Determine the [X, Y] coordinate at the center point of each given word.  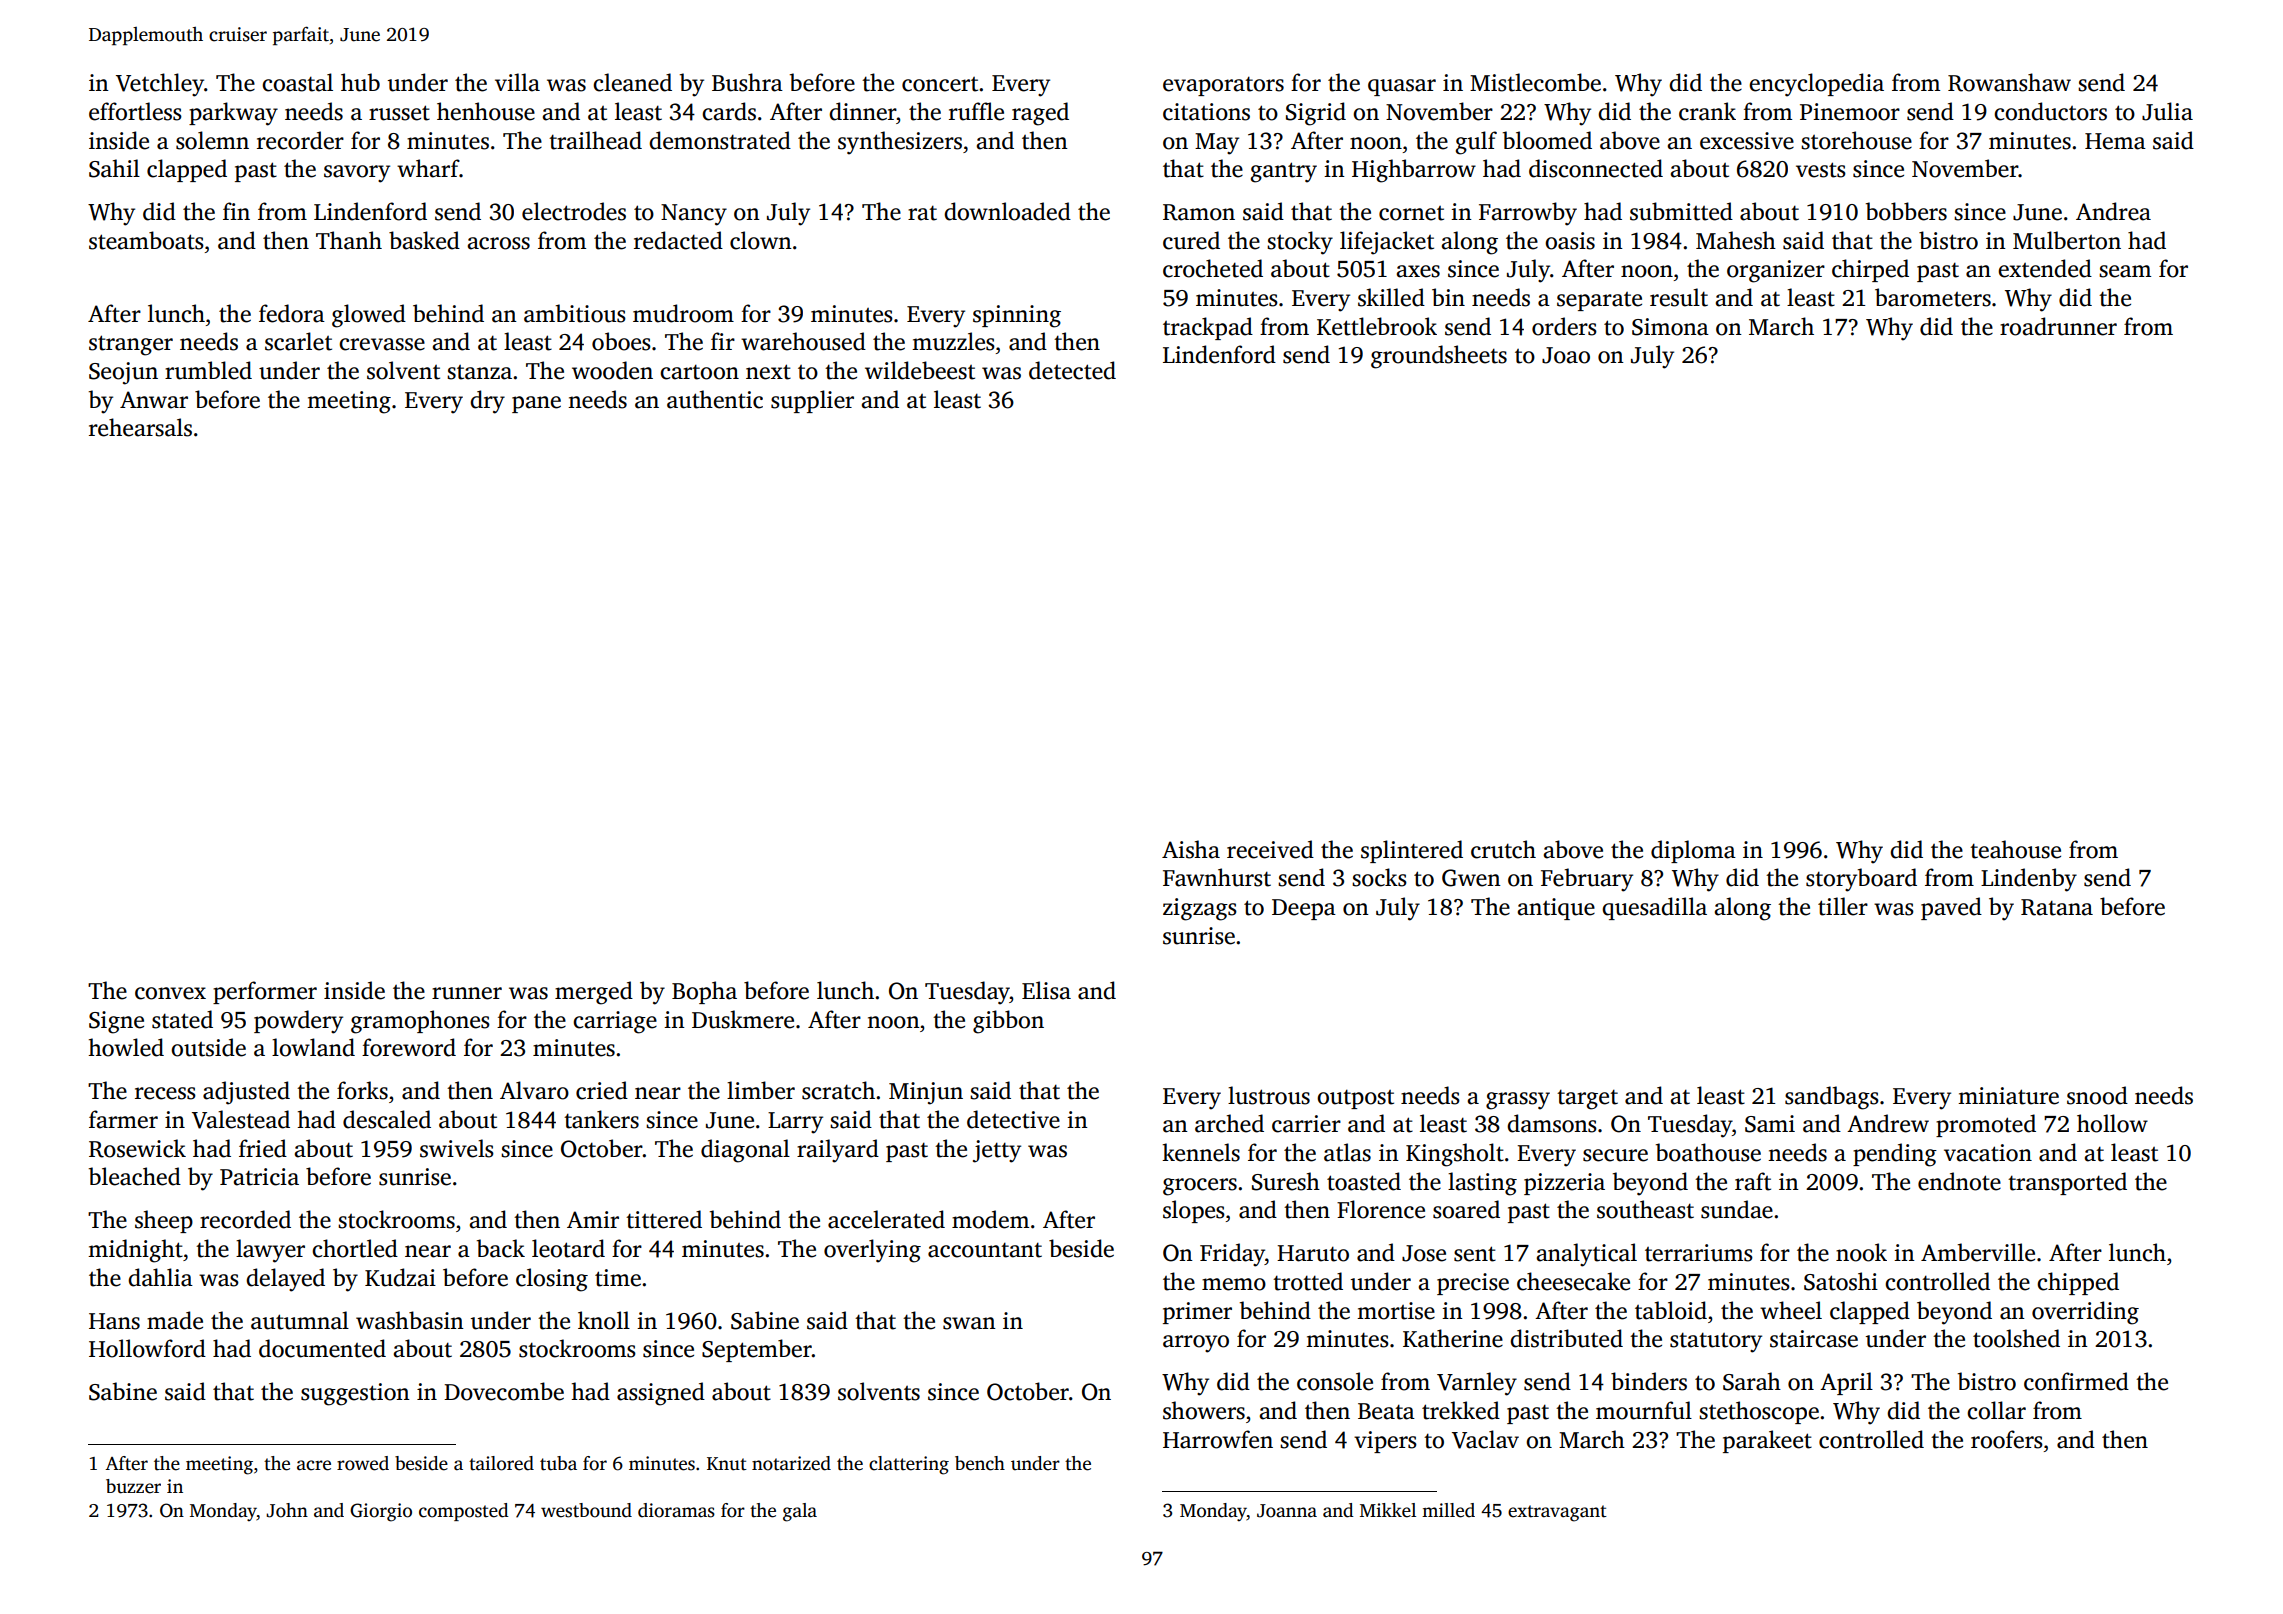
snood [2097, 1095]
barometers [1933, 297]
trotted [1308, 1281]
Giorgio [381, 1512]
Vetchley [160, 85]
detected [1072, 370]
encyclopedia [1816, 85]
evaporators [1223, 86]
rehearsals [140, 427]
